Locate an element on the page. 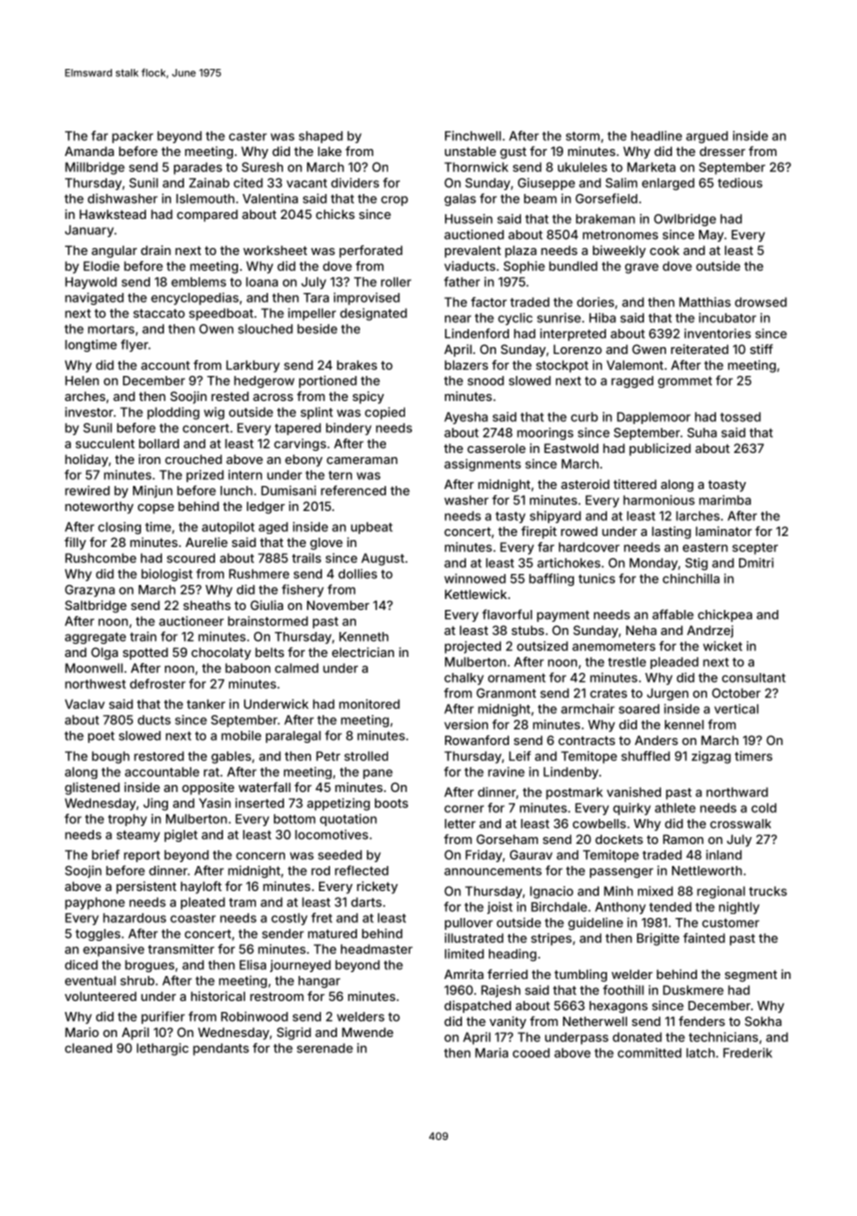  rickety is located at coordinates (377, 887).
